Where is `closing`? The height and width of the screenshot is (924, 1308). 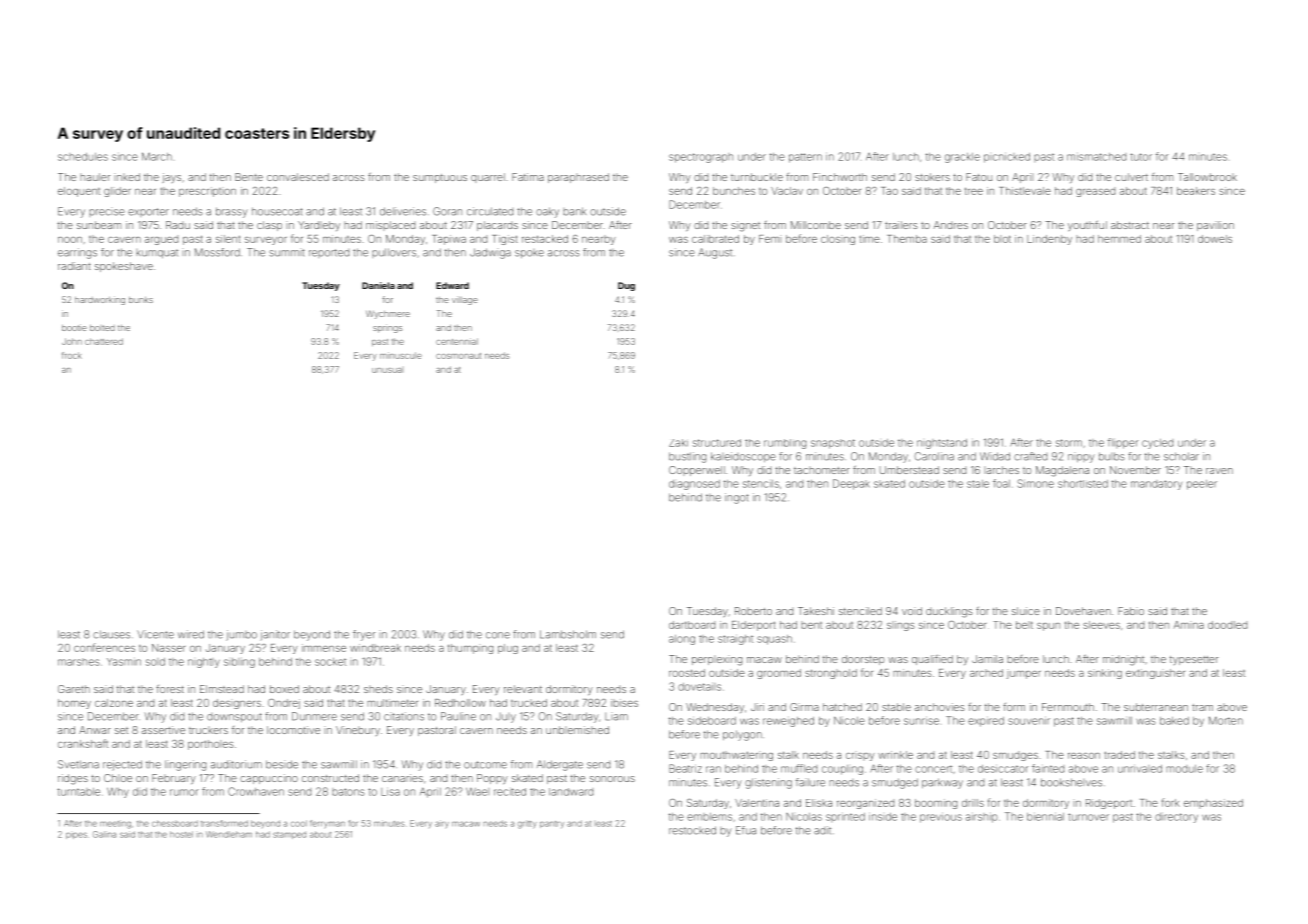
closing is located at coordinates (838, 240).
